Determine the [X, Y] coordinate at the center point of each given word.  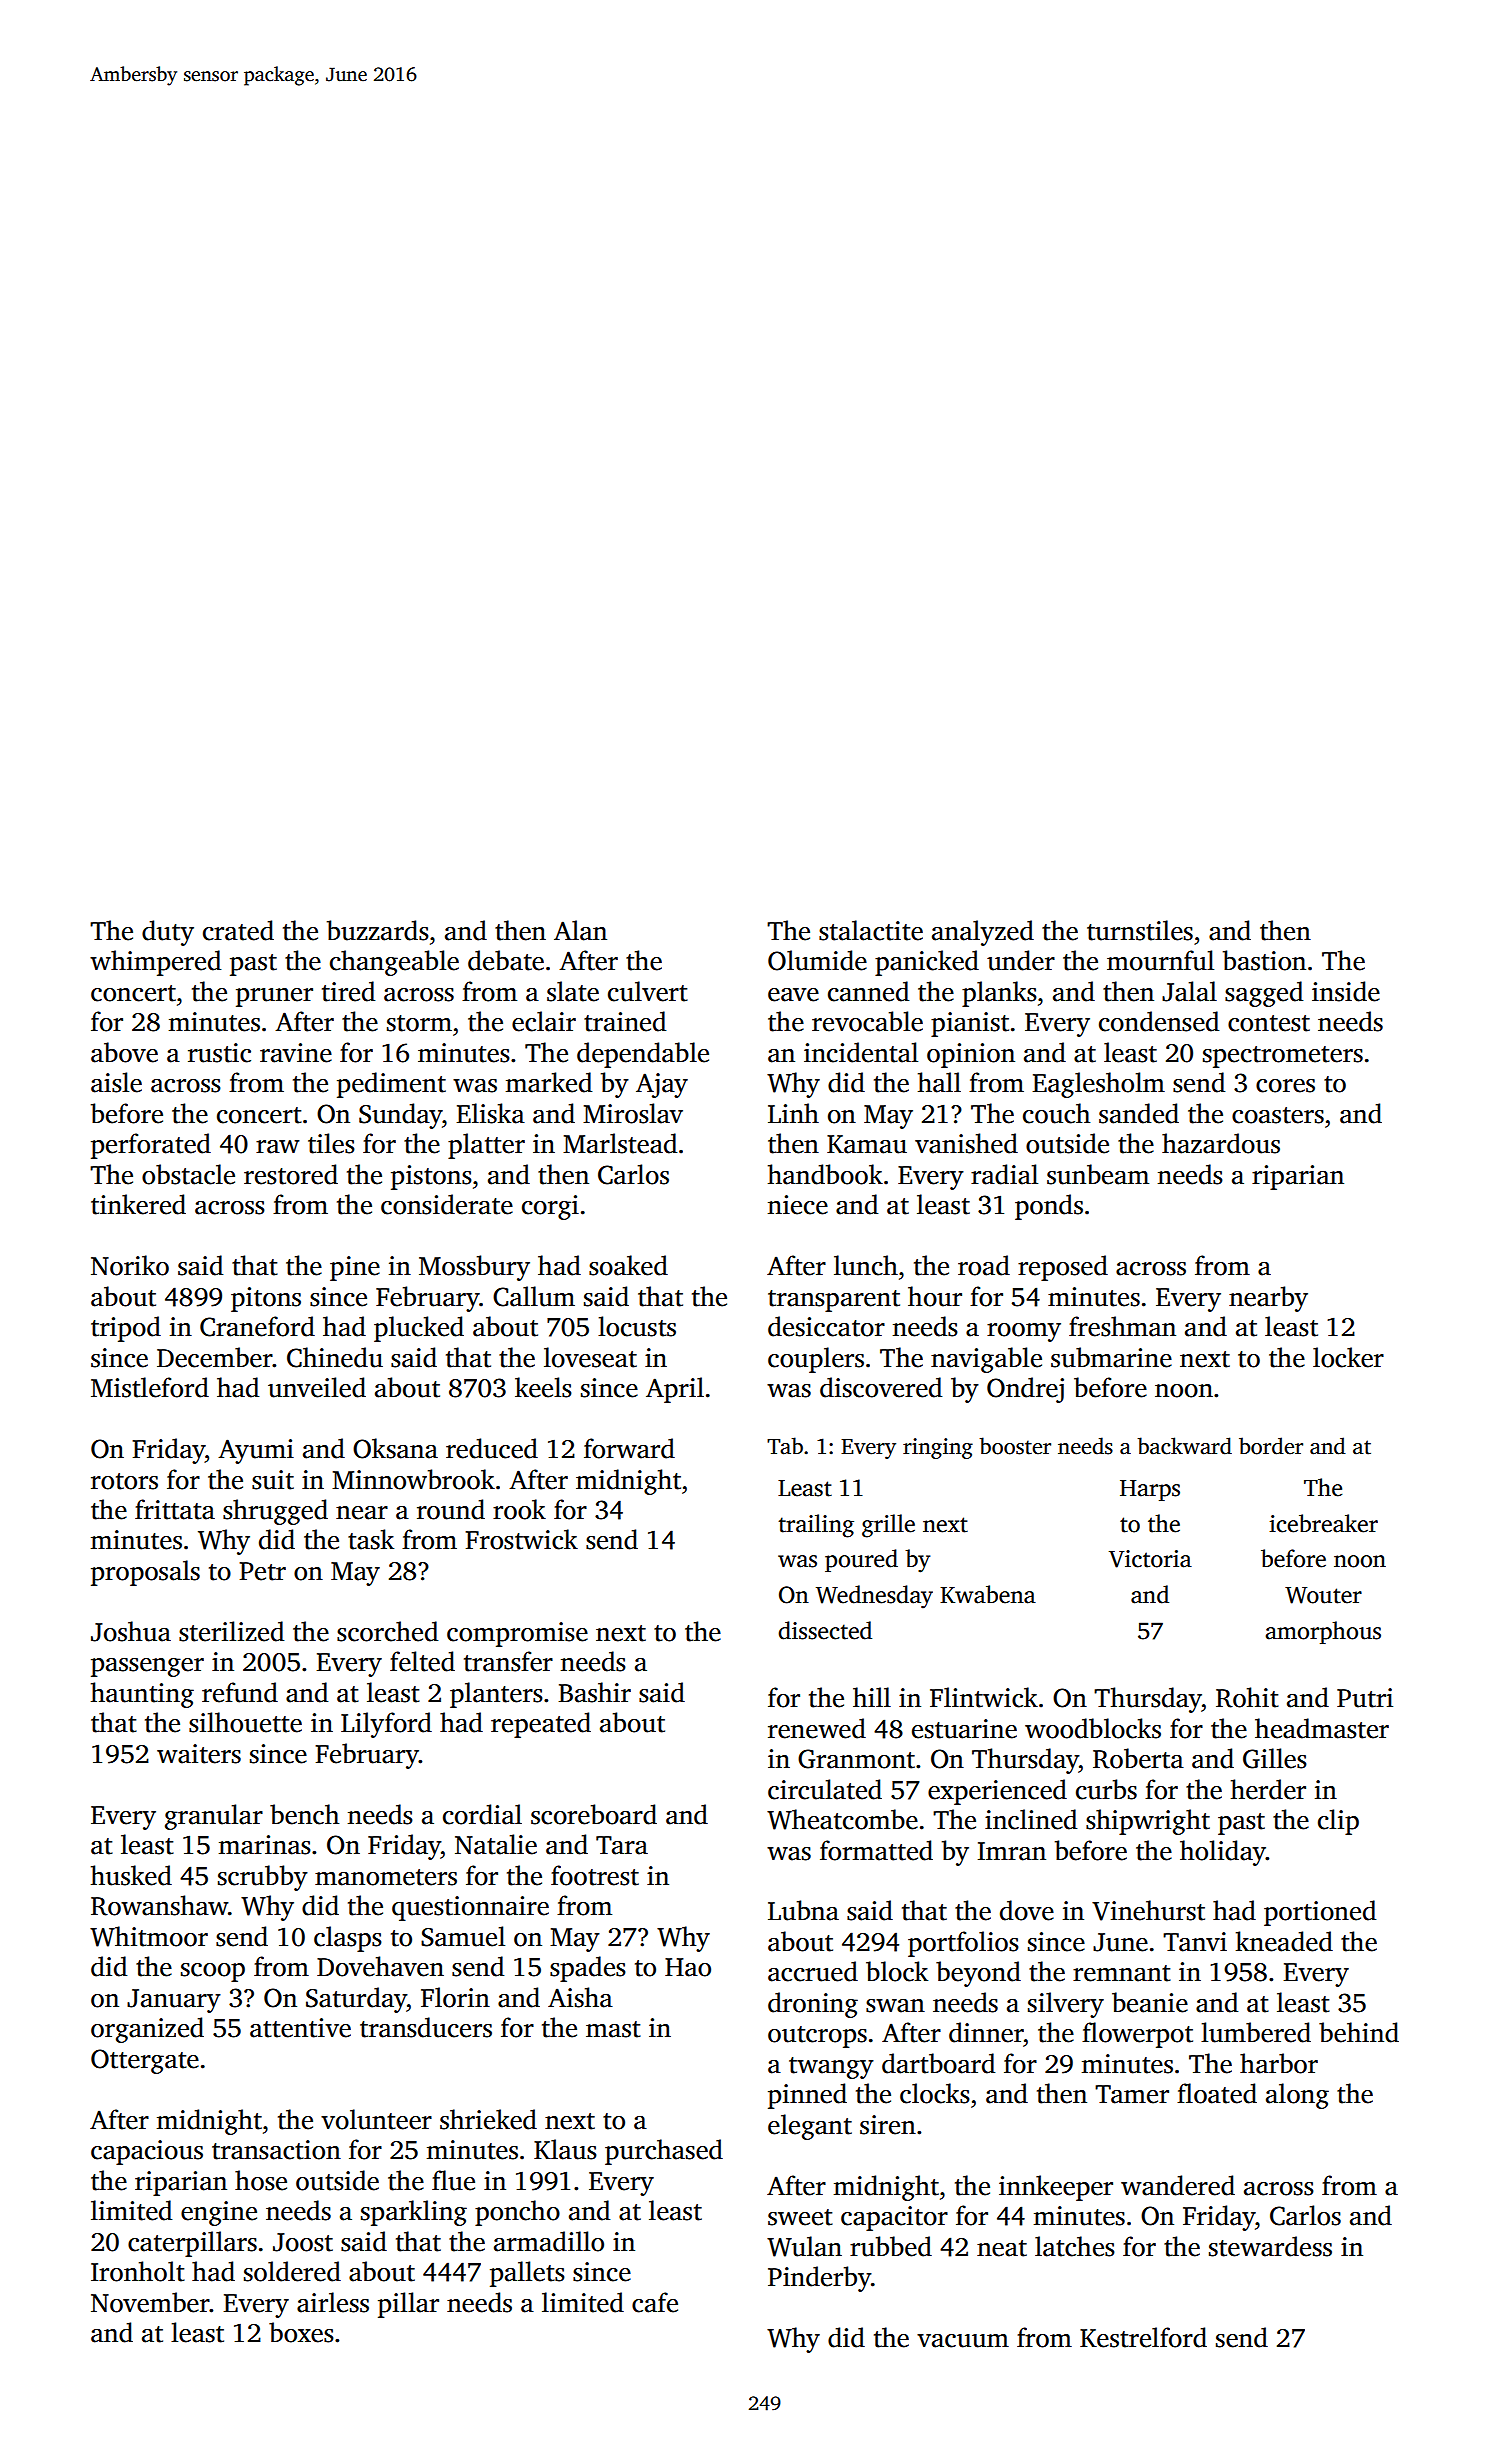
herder [1268, 1789]
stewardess [1270, 2246]
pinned [807, 2096]
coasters [1278, 1115]
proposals [145, 1573]
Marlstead [620, 1143]
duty [168, 933]
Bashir [595, 1692]
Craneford [257, 1326]
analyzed [983, 933]
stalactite [871, 930]
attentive [300, 2028]
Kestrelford [1143, 2337]
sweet [800, 2217]
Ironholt [138, 2271]
